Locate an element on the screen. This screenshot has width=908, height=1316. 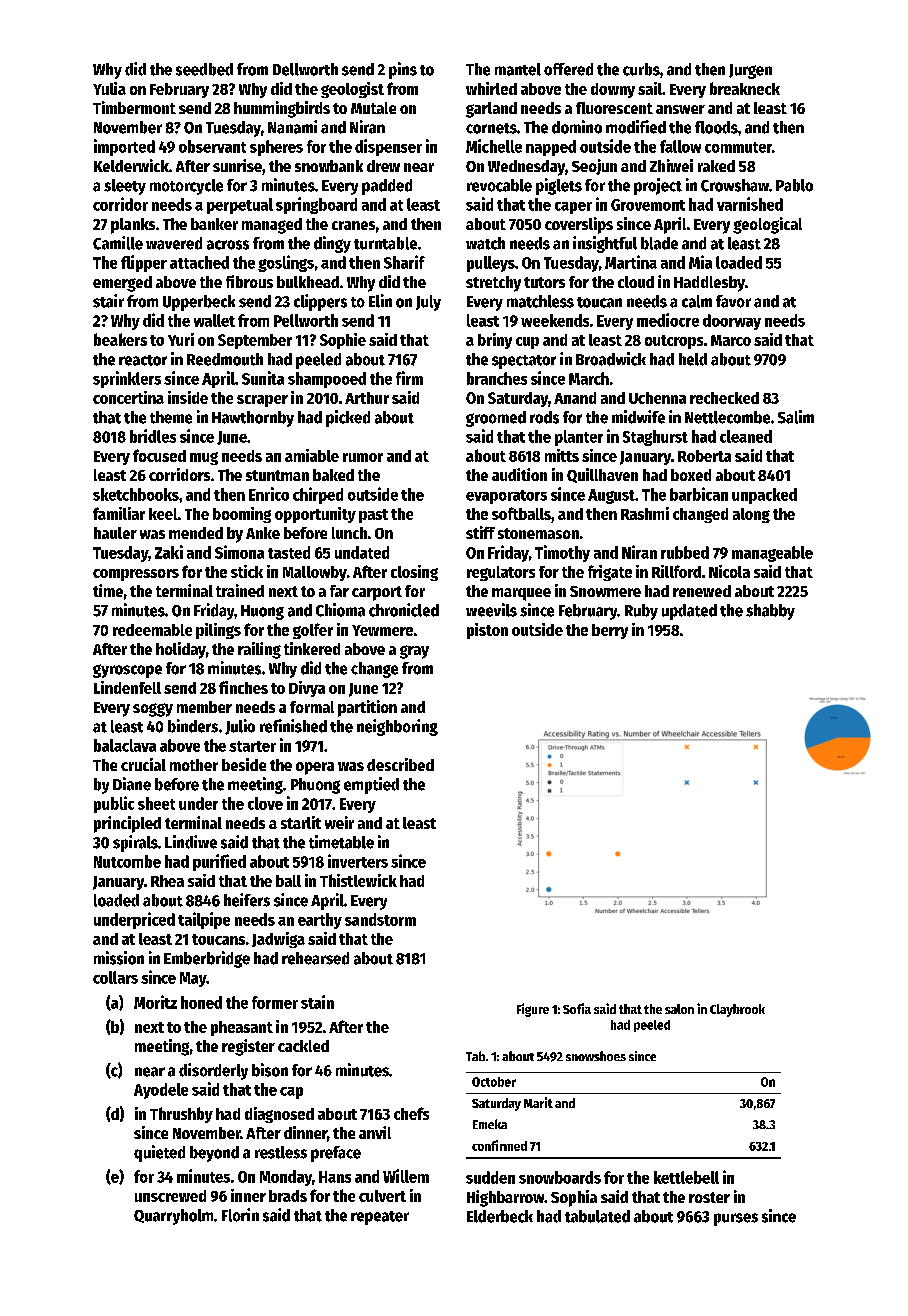
purses is located at coordinates (736, 1219).
